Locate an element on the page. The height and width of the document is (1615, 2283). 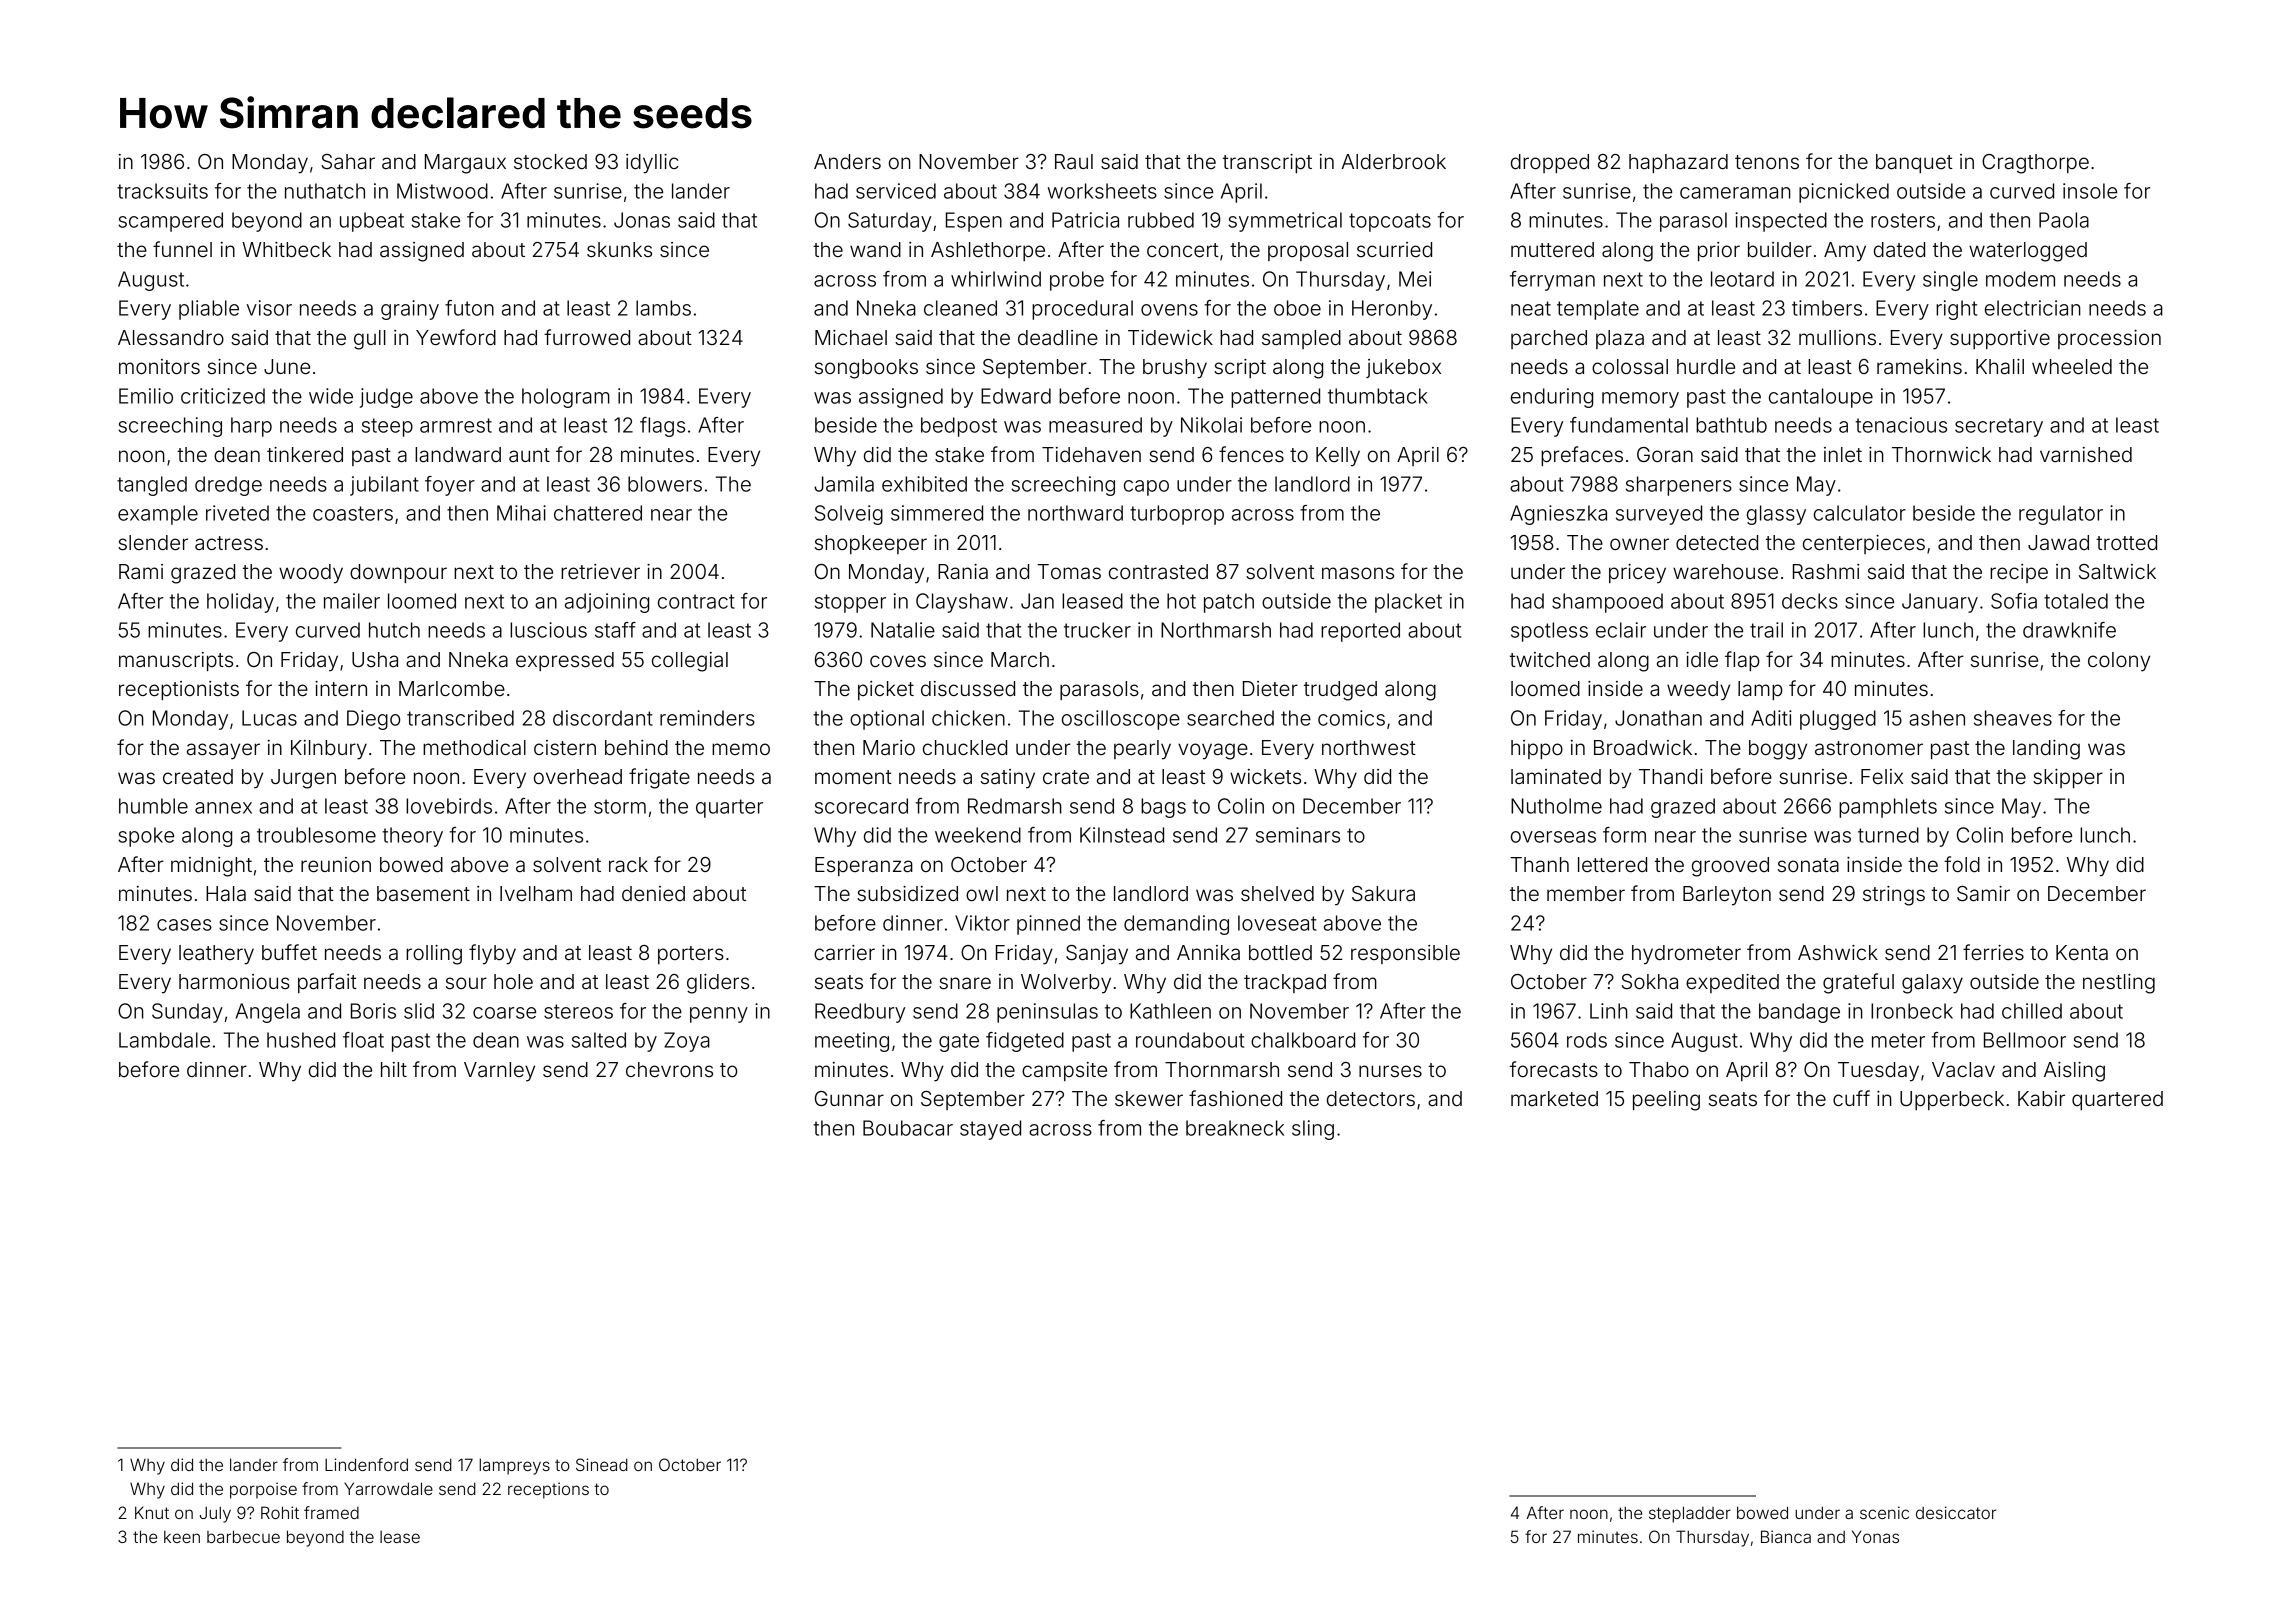
July is located at coordinates (215, 1514).
